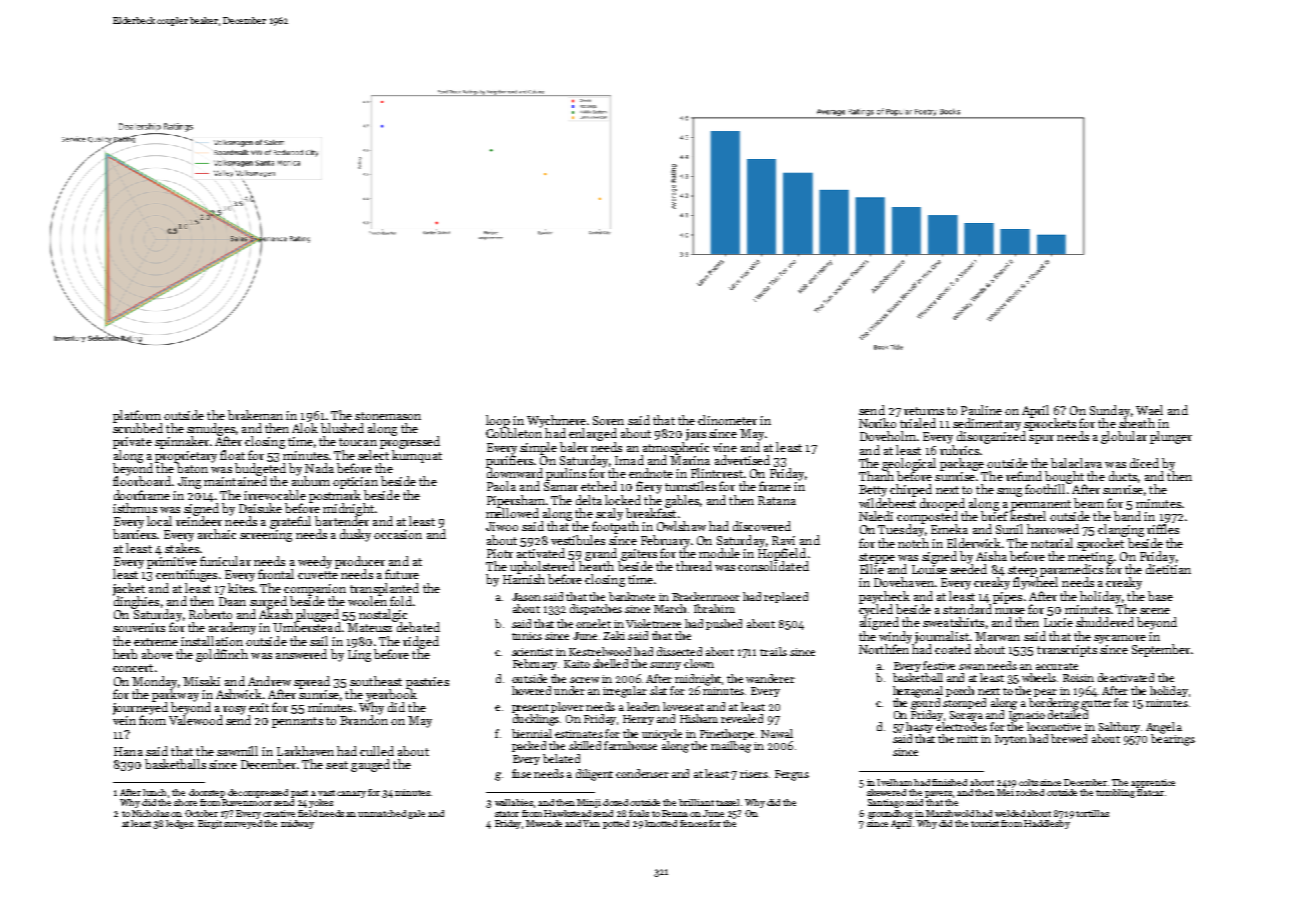 Image resolution: width=1308 pixels, height=924 pixels. I want to click on brakeman, so click(255, 415).
